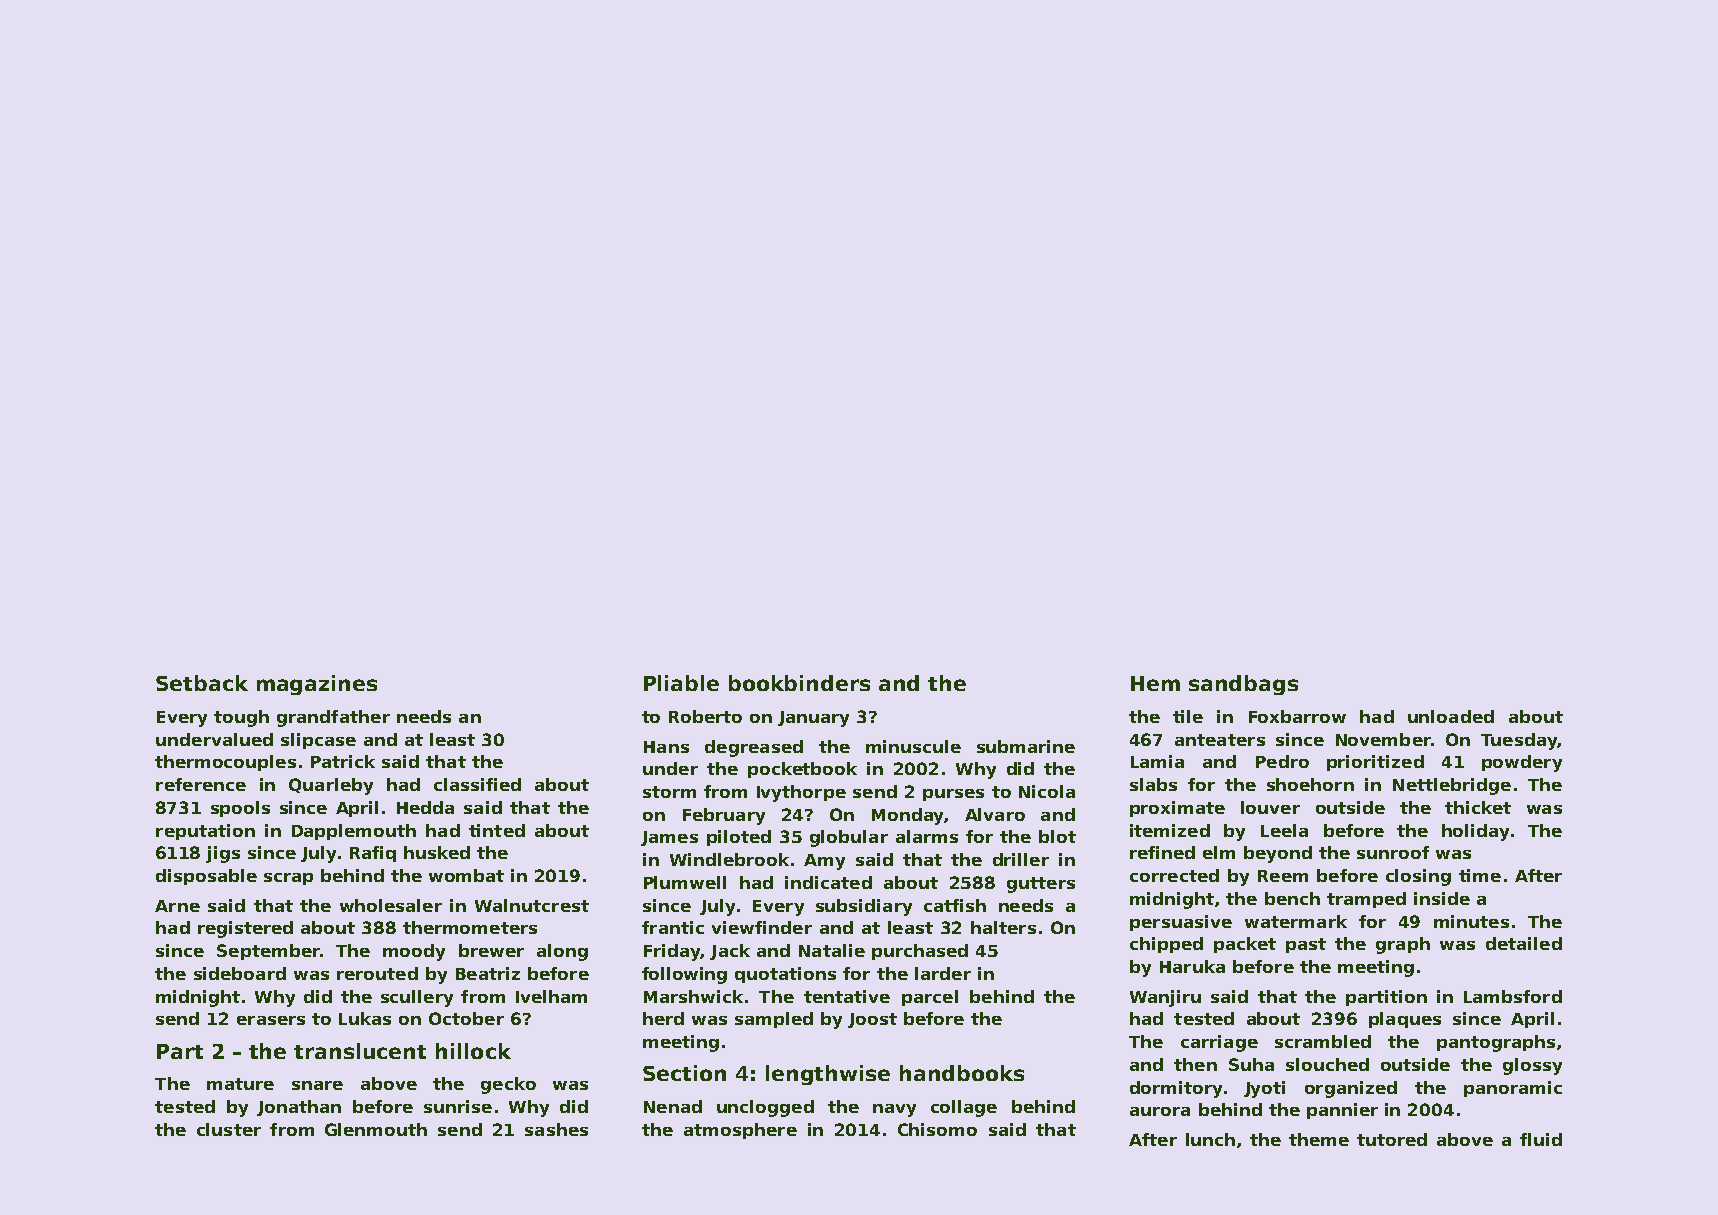  Describe the element at coordinates (799, 683) in the screenshot. I see `bookbinders` at that location.
